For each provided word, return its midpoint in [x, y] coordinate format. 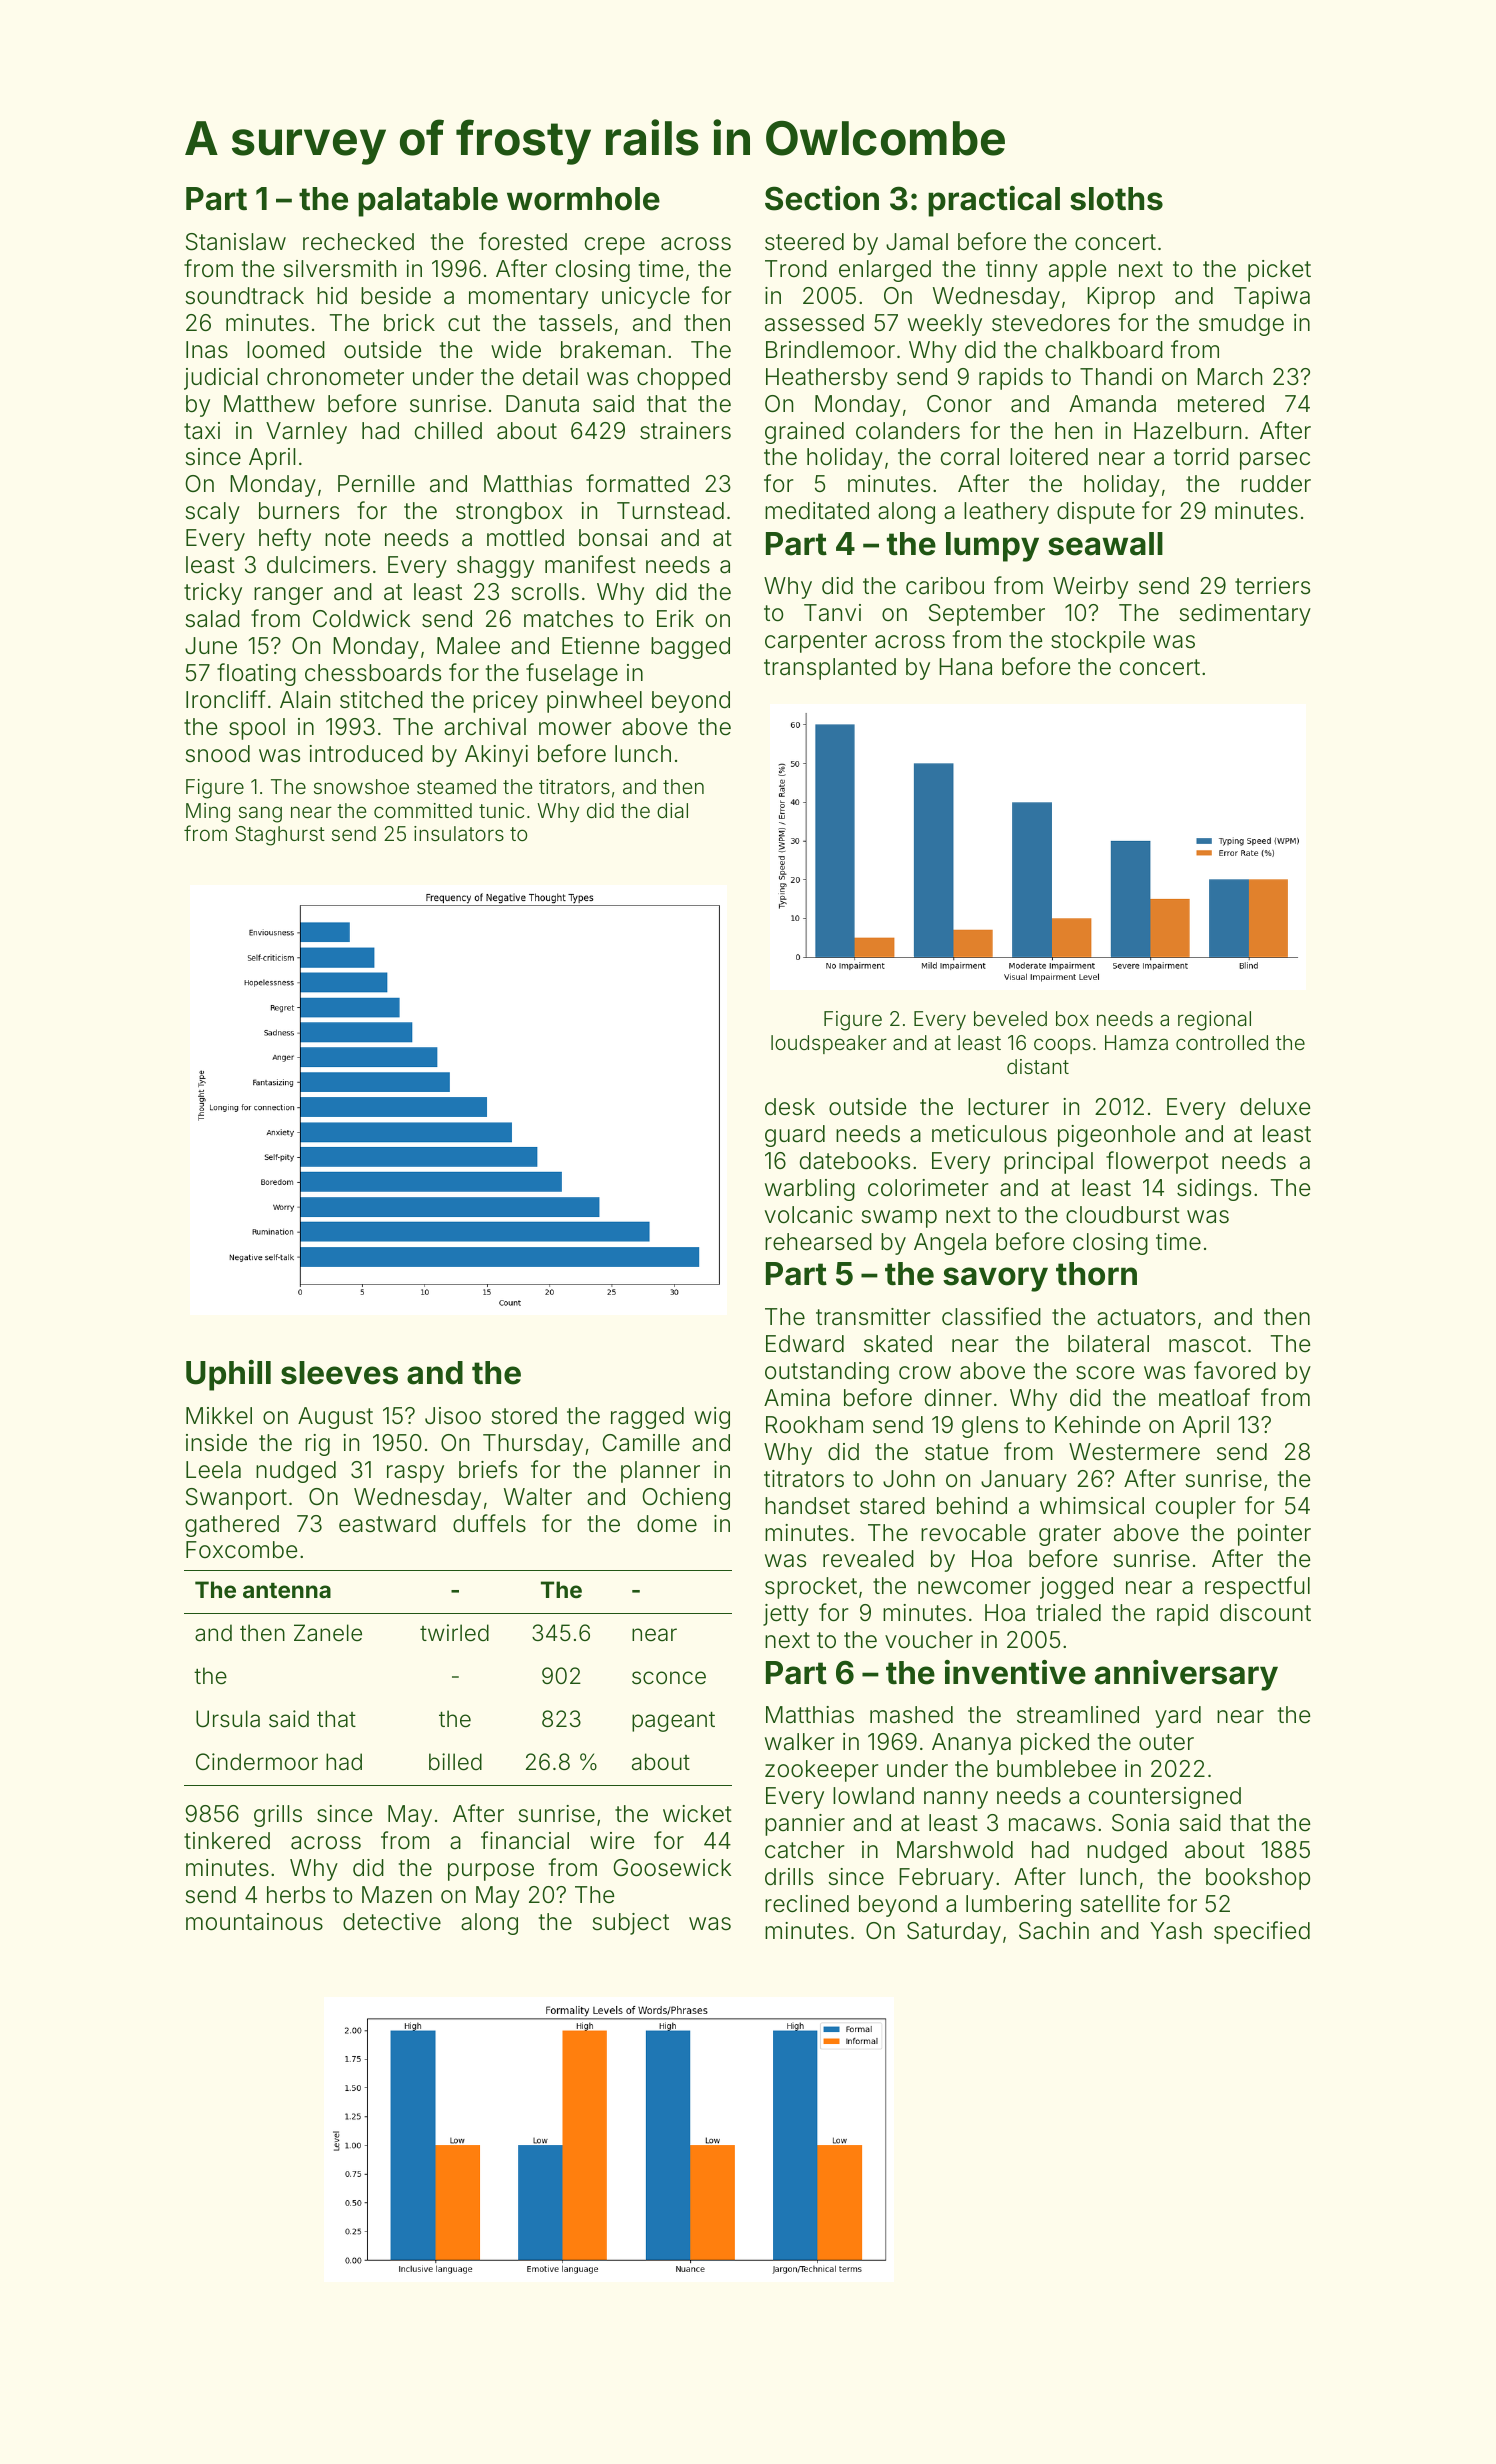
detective [392, 1922]
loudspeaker [829, 1044]
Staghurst [280, 836]
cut [464, 323]
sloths [1116, 199]
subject [630, 1924]
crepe [615, 246]
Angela [950, 1244]
